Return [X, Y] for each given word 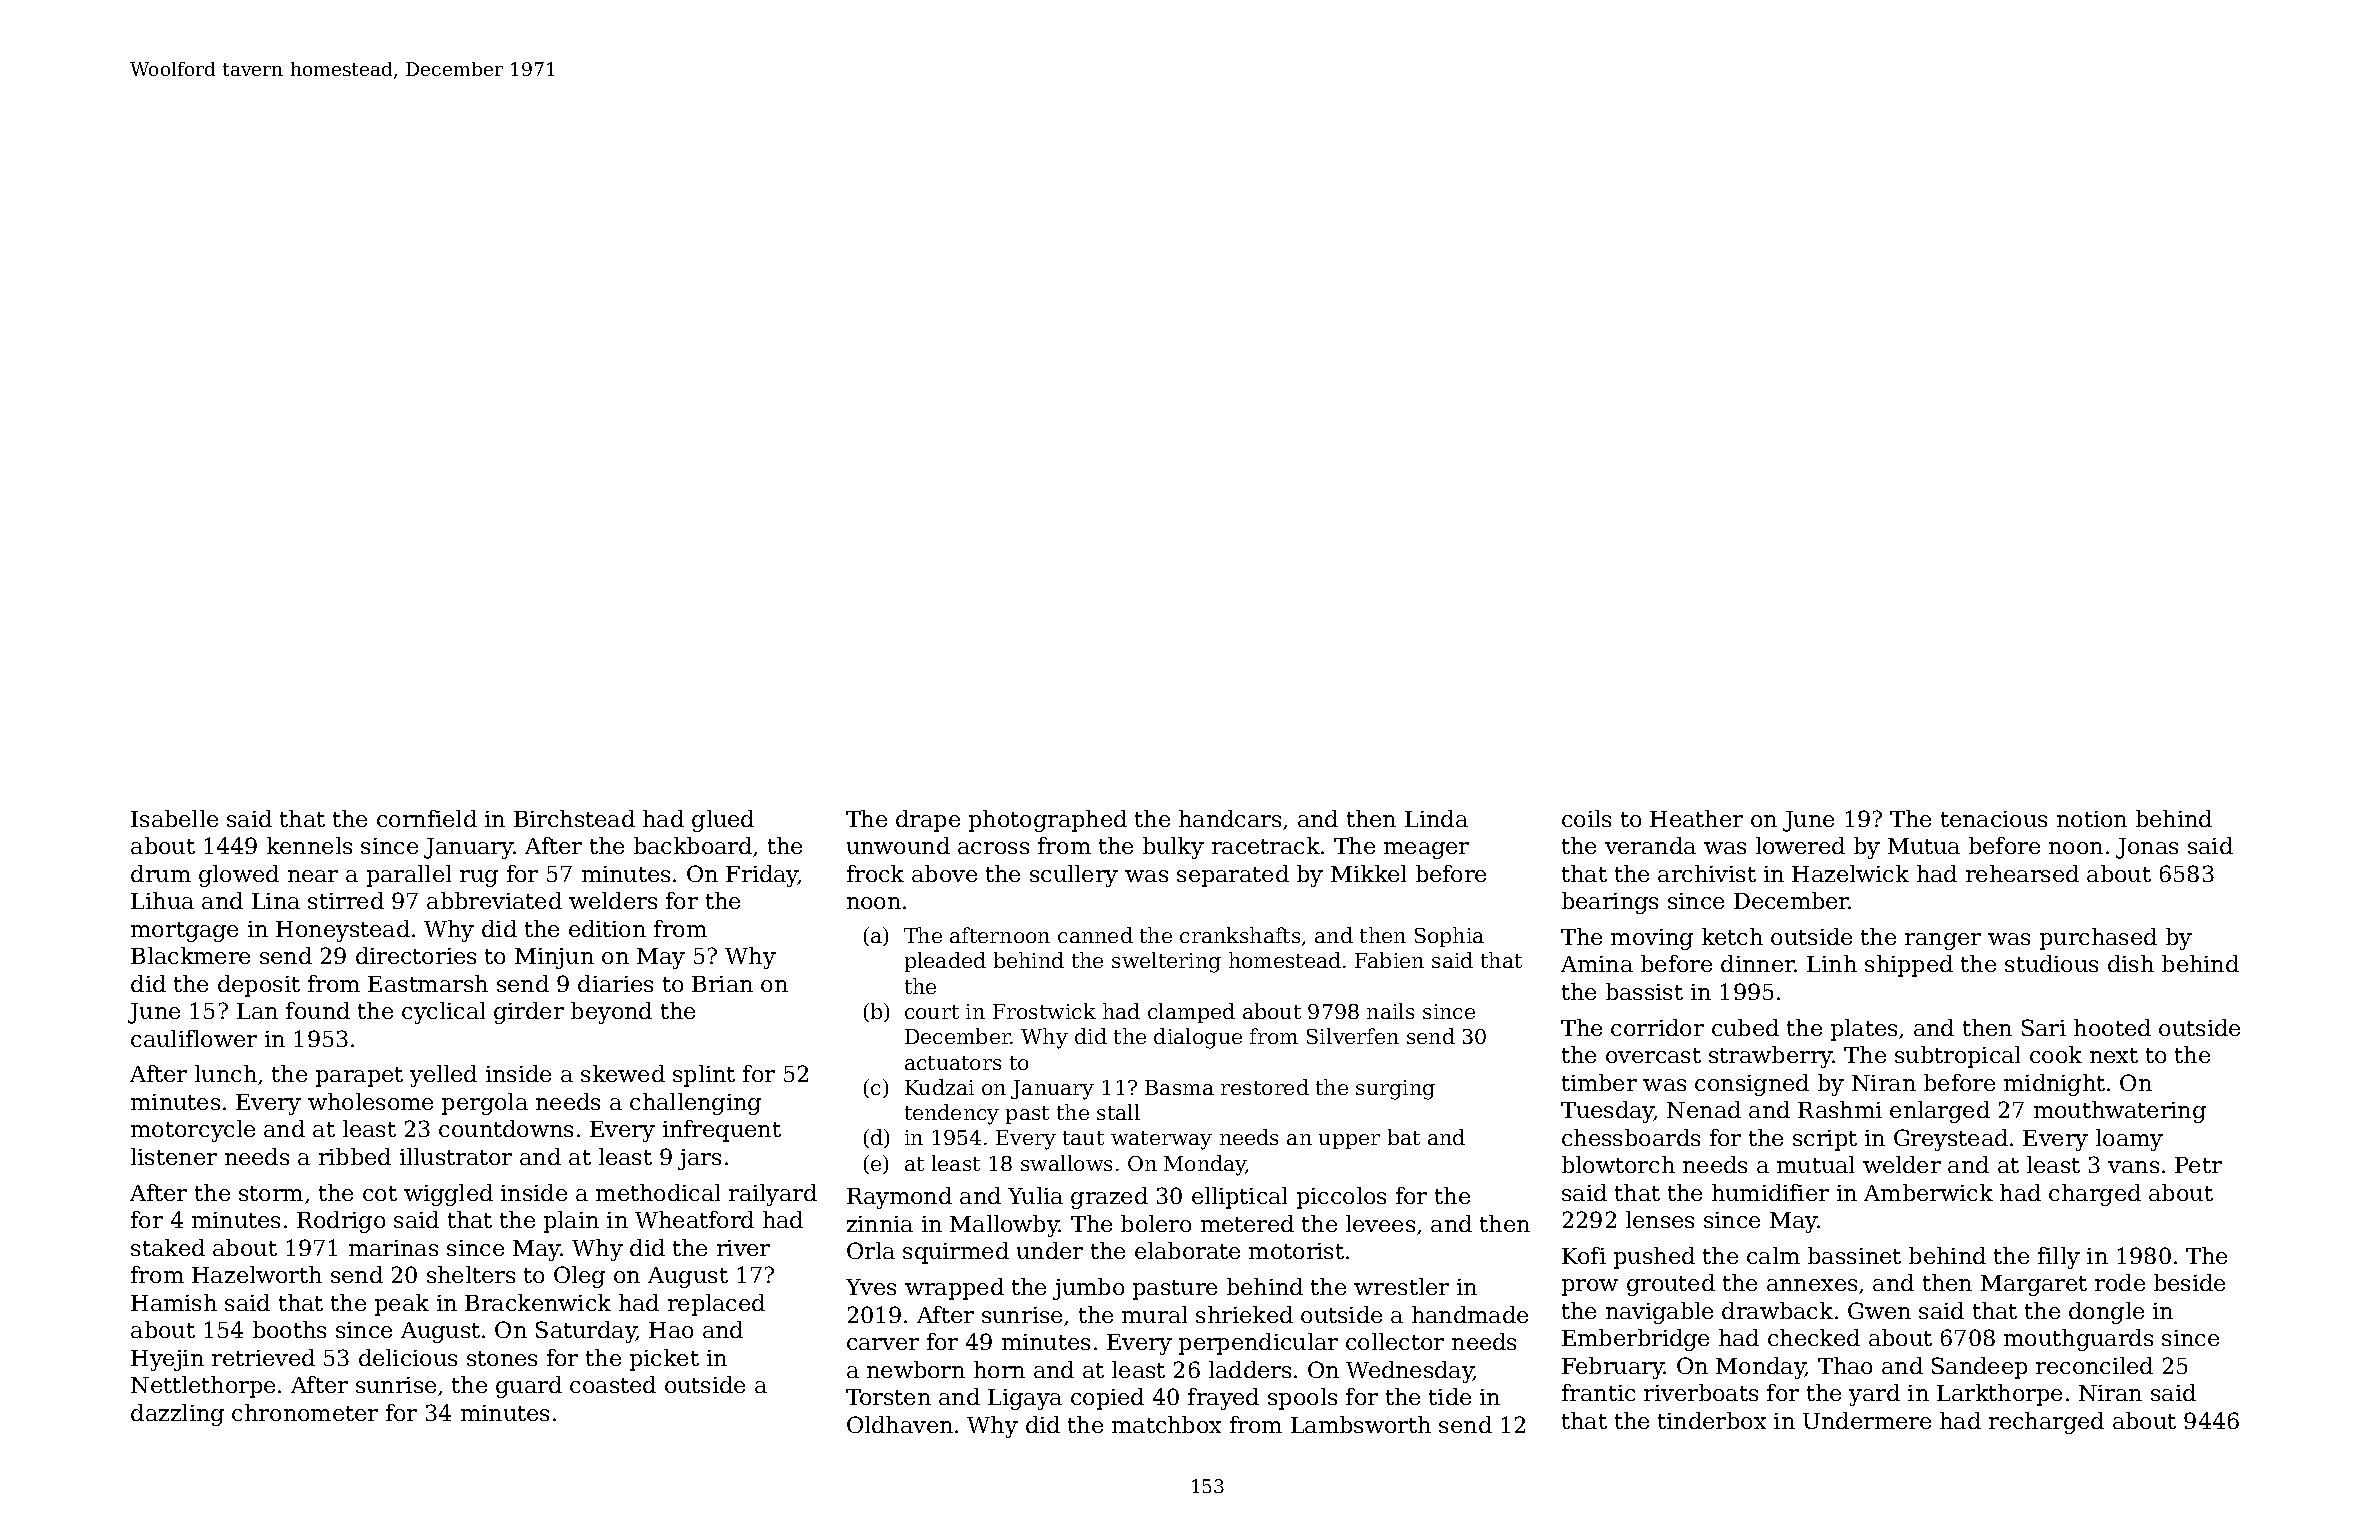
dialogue [1198, 1038]
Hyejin [167, 1360]
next [2114, 1055]
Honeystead [343, 931]
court [932, 1012]
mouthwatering [2120, 1112]
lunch [226, 1073]
